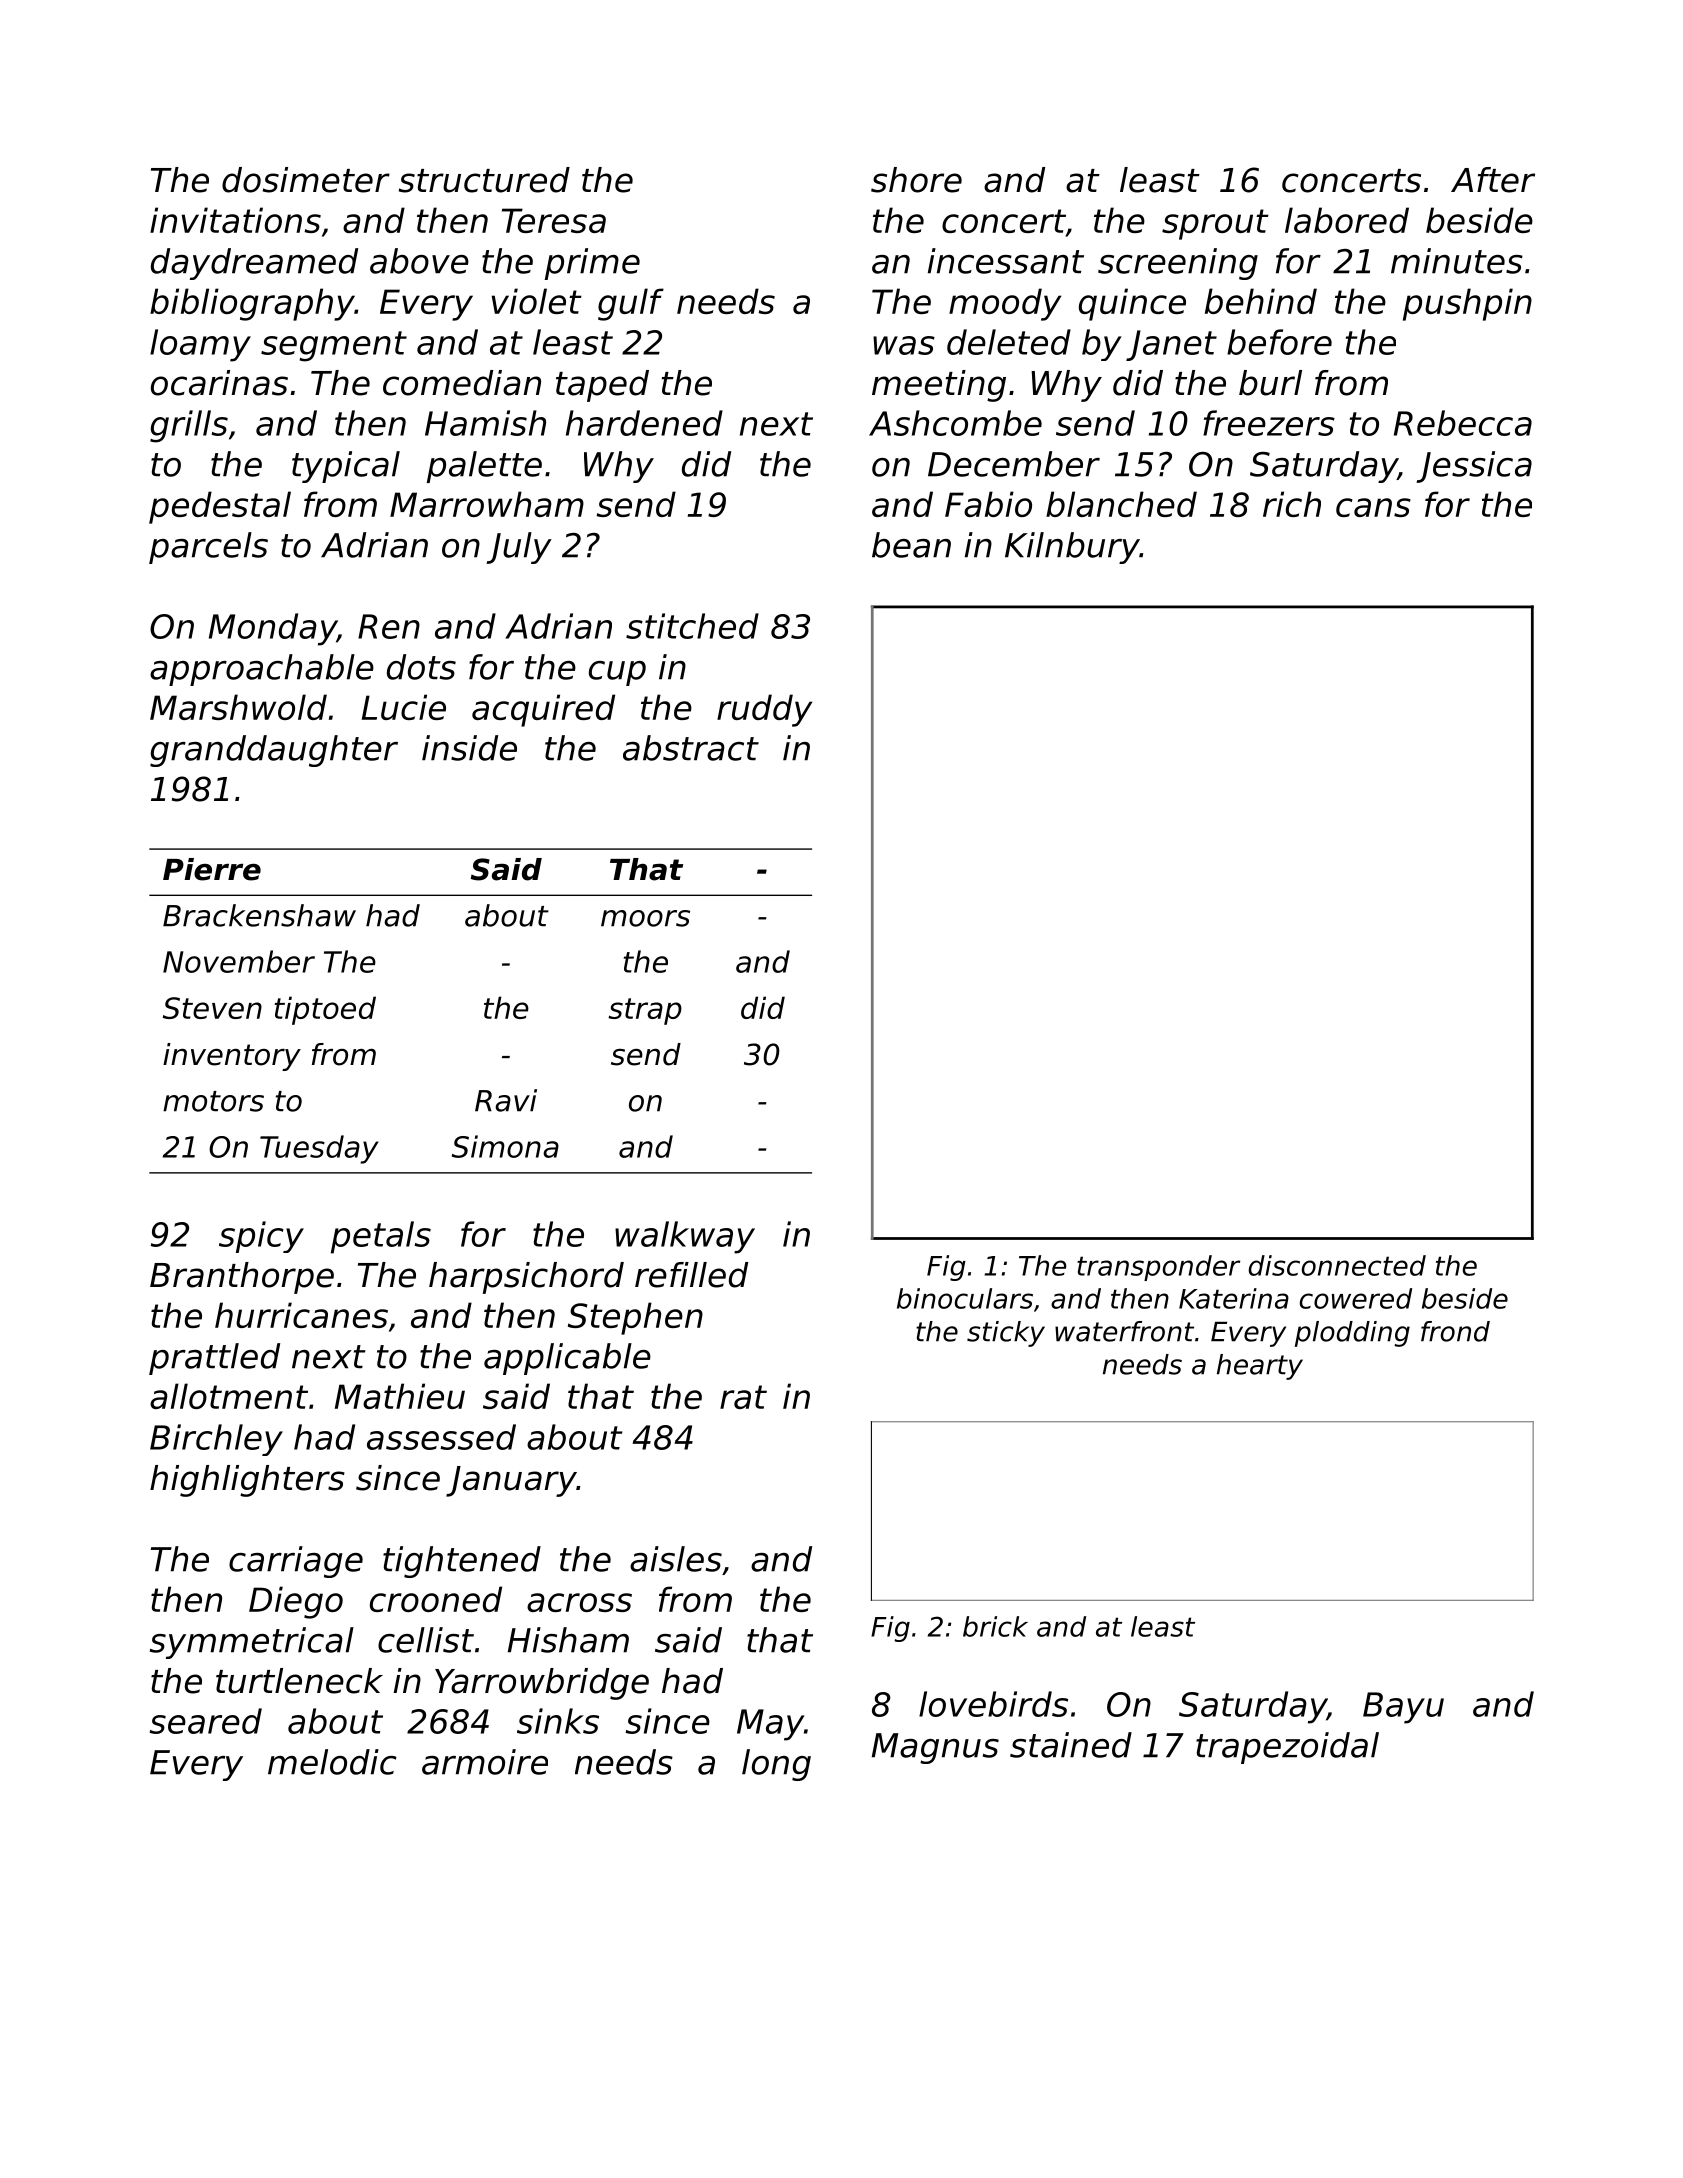 The width and height of the document is (1683, 2178). What do you see at coordinates (1493, 180) in the document?
I see `After` at bounding box center [1493, 180].
